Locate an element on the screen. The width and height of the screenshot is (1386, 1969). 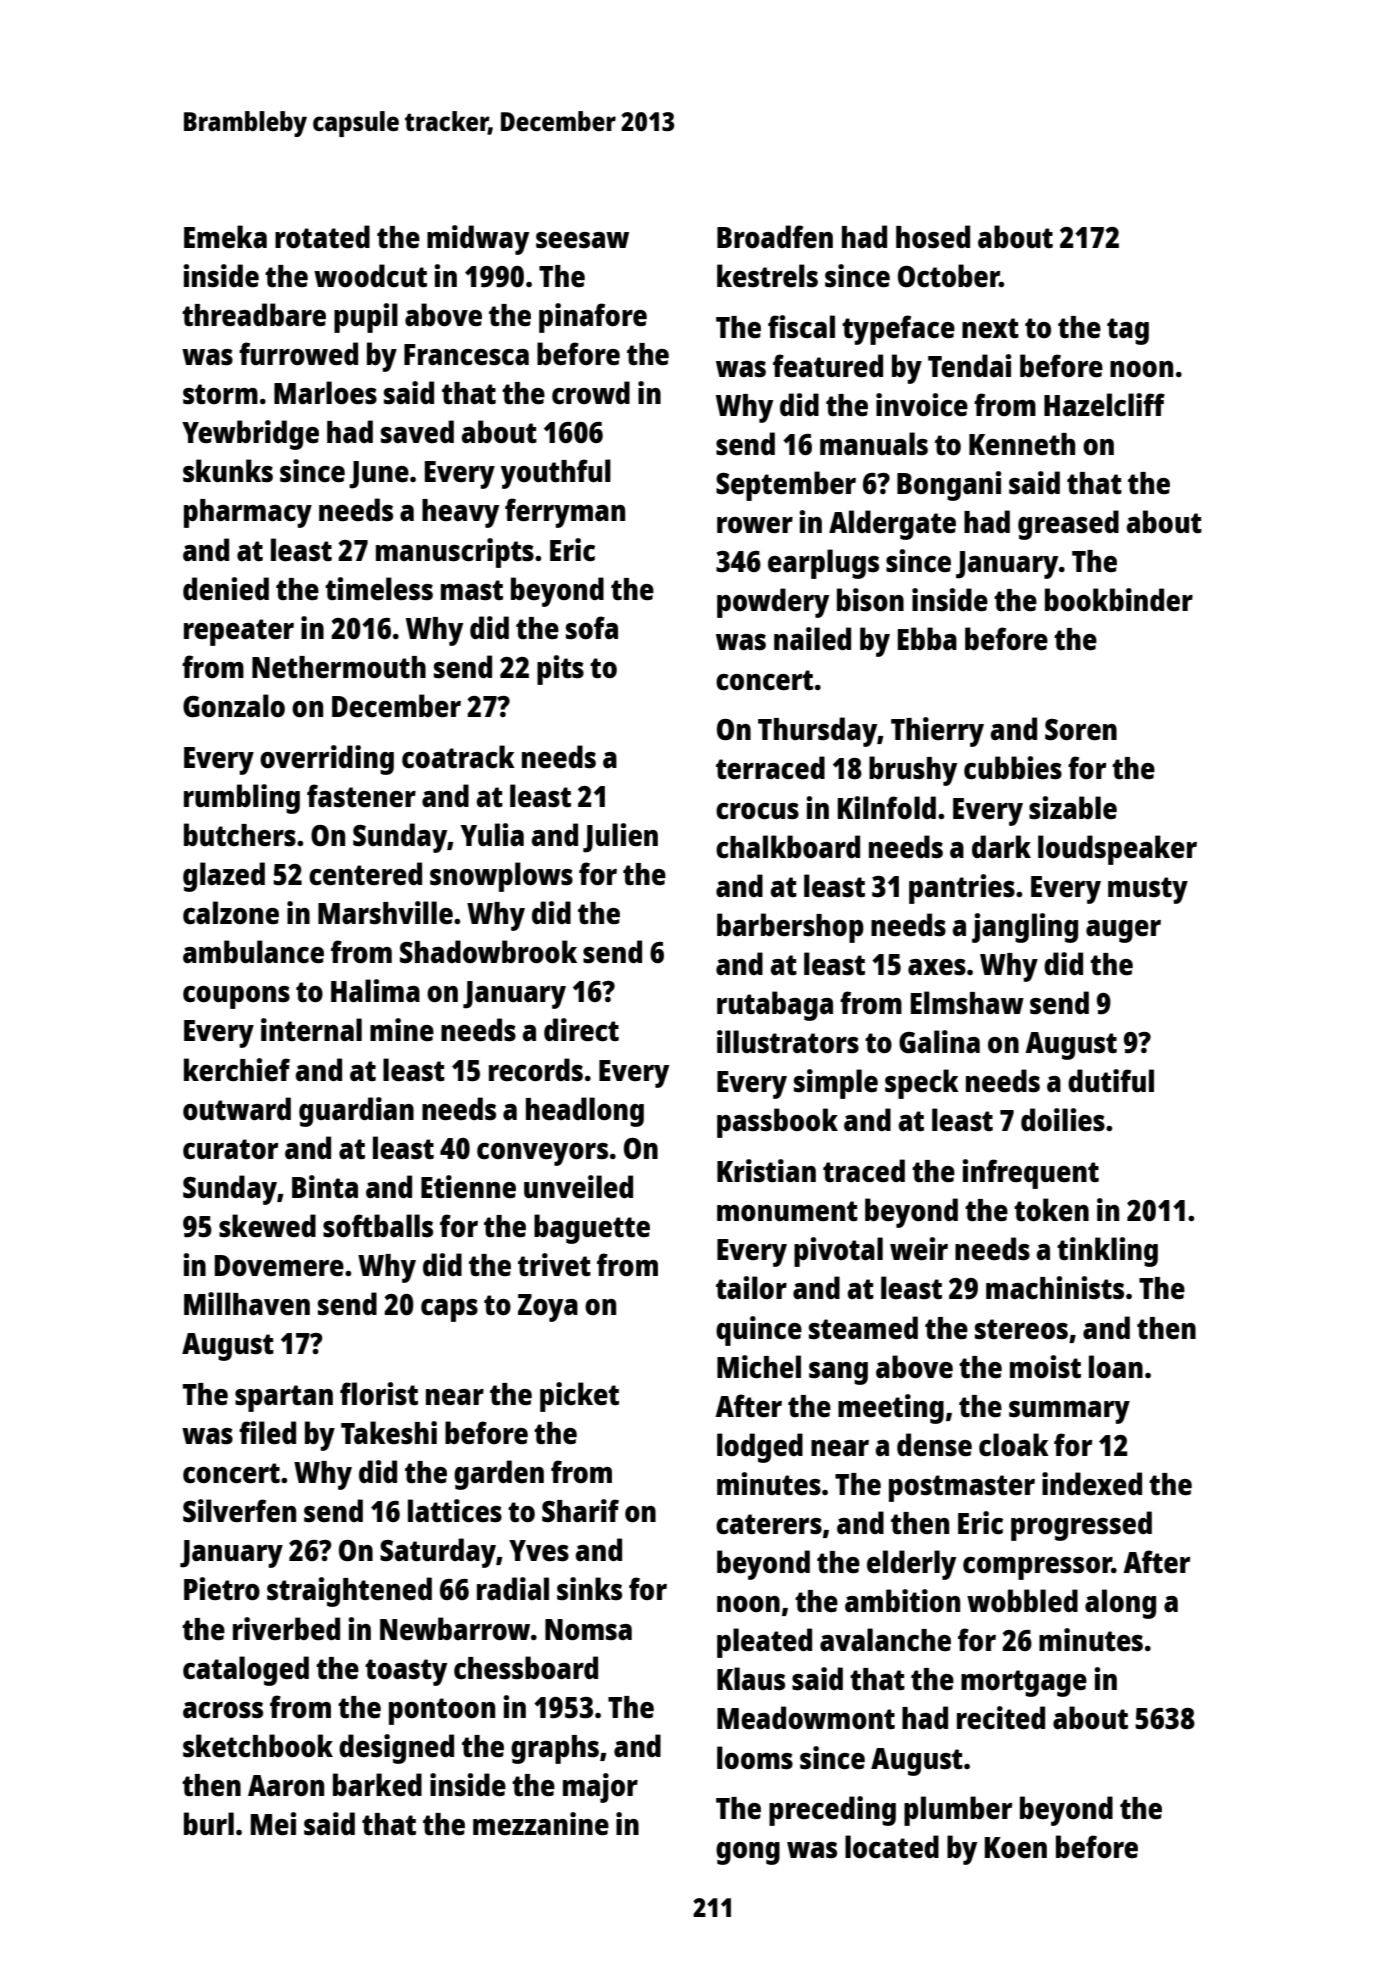
curator is located at coordinates (230, 1149).
